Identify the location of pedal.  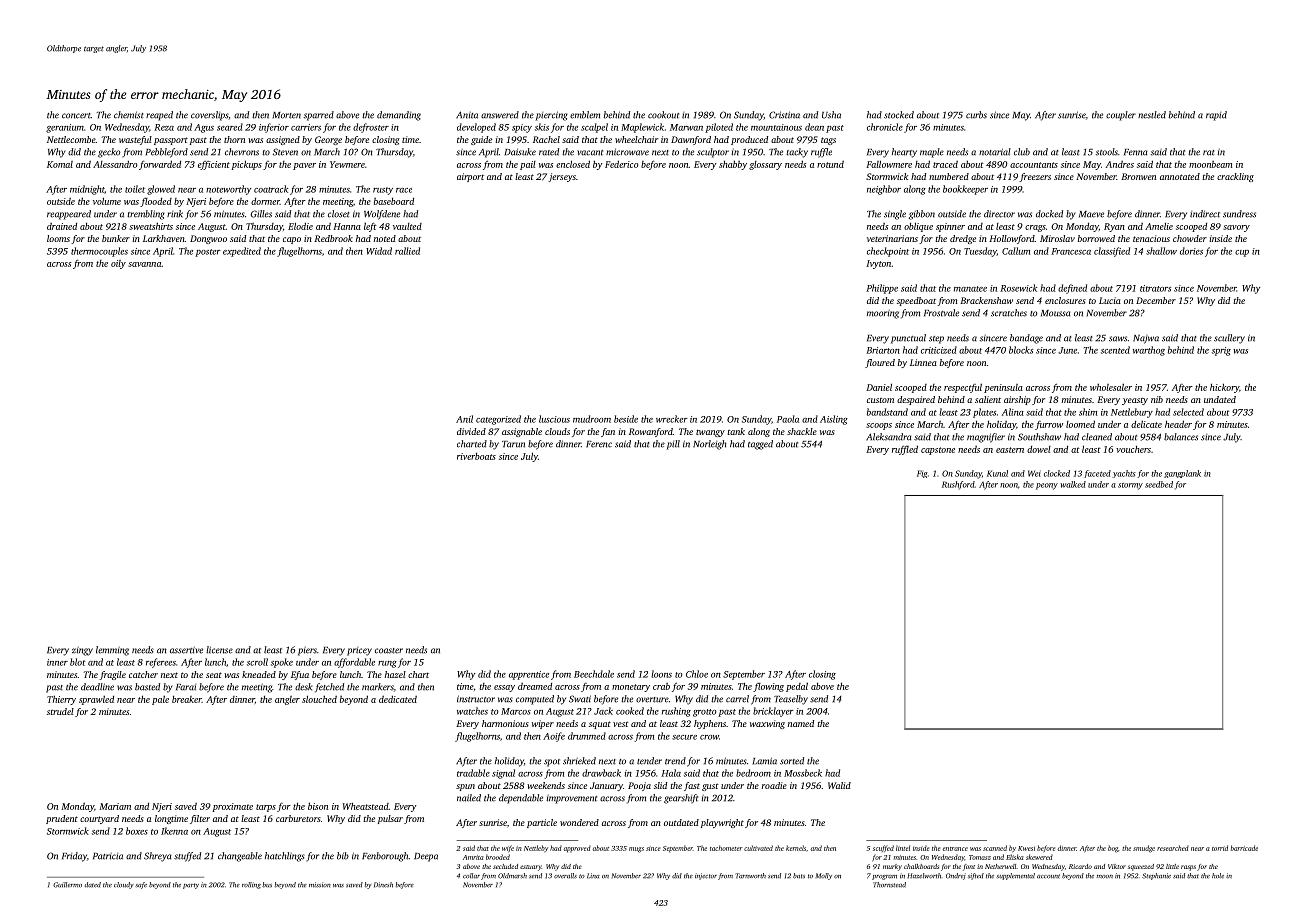
(797, 687).
